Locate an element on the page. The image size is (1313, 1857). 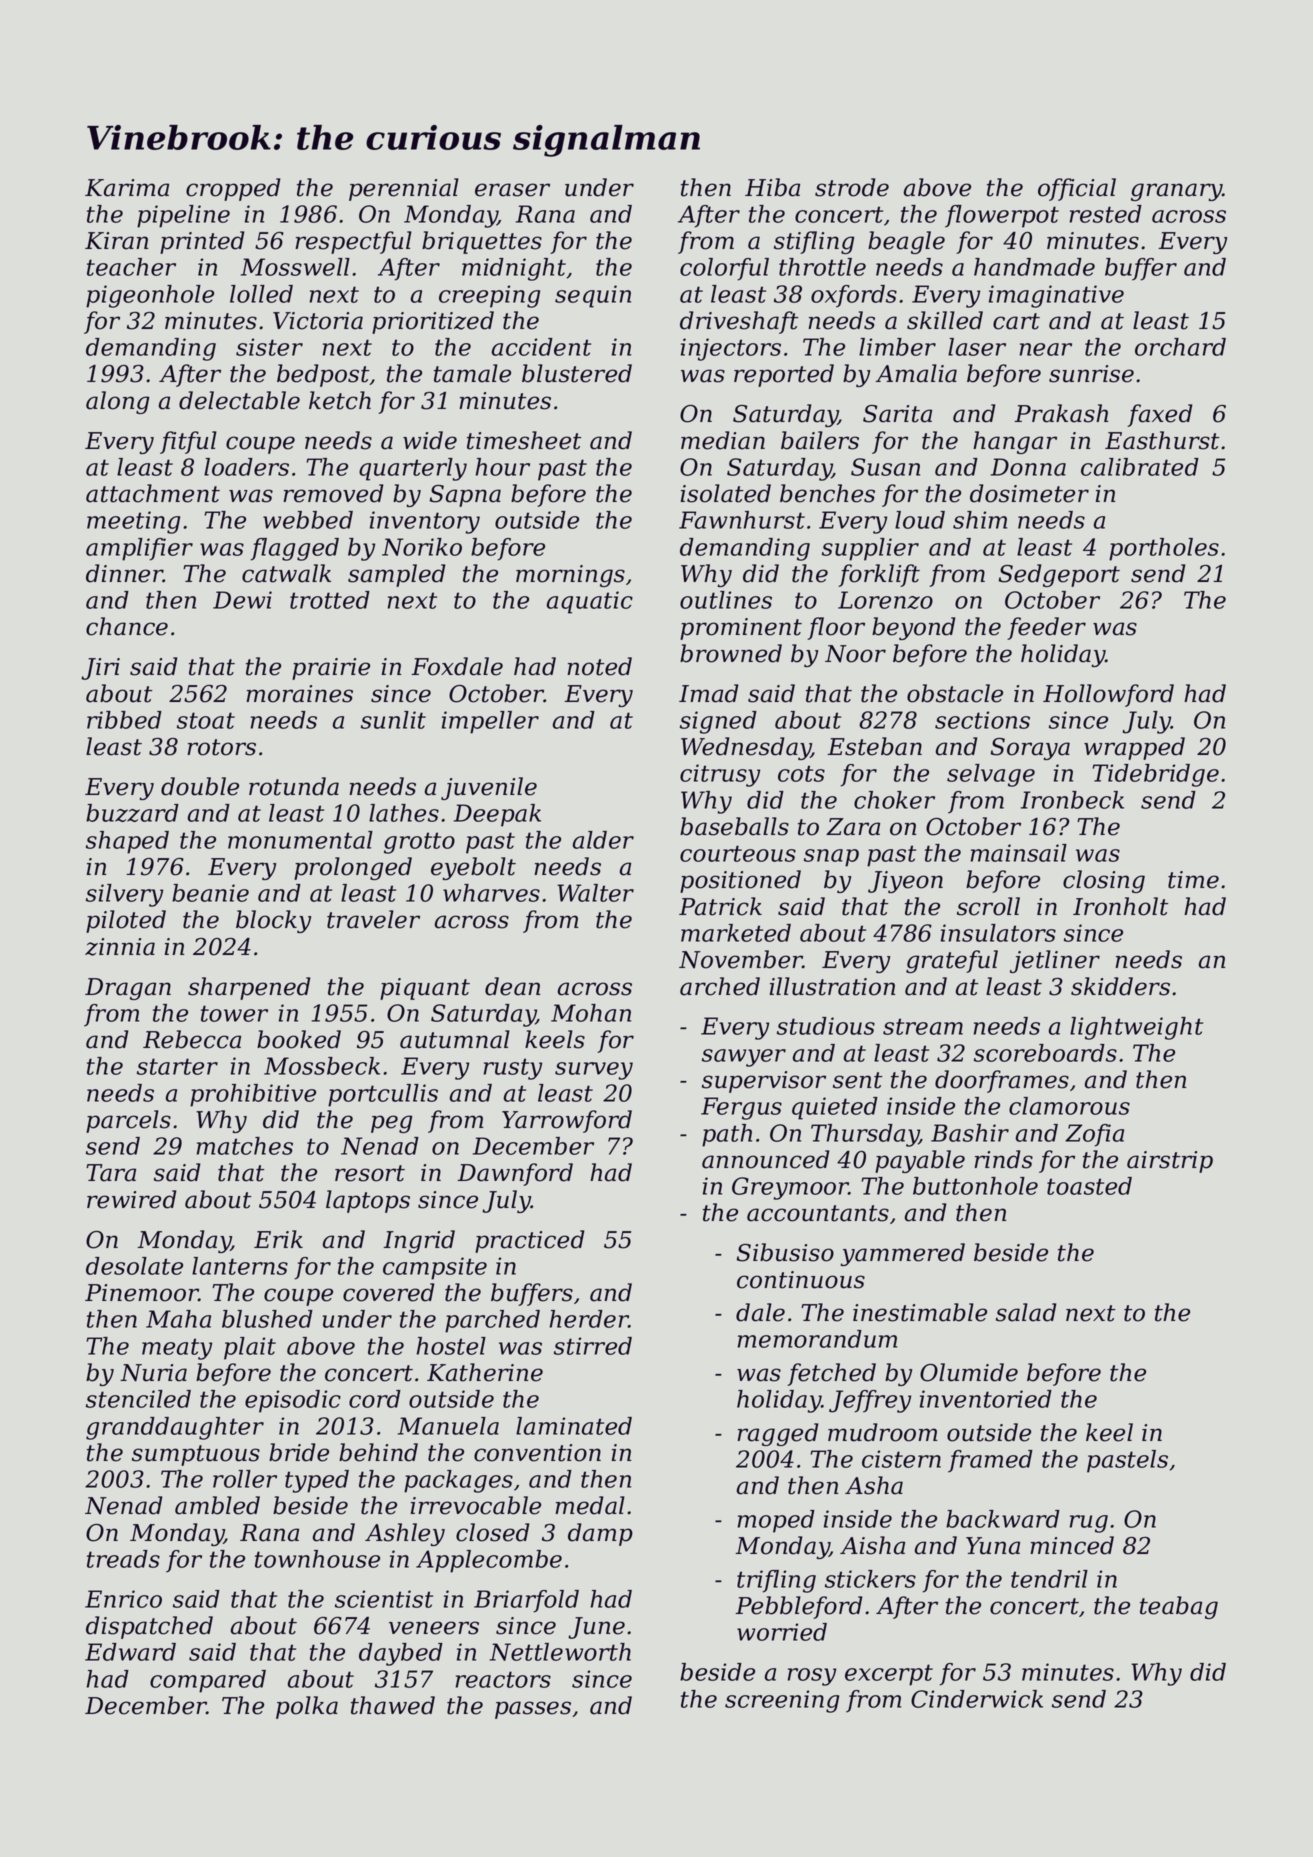
behind is located at coordinates (378, 1452).
